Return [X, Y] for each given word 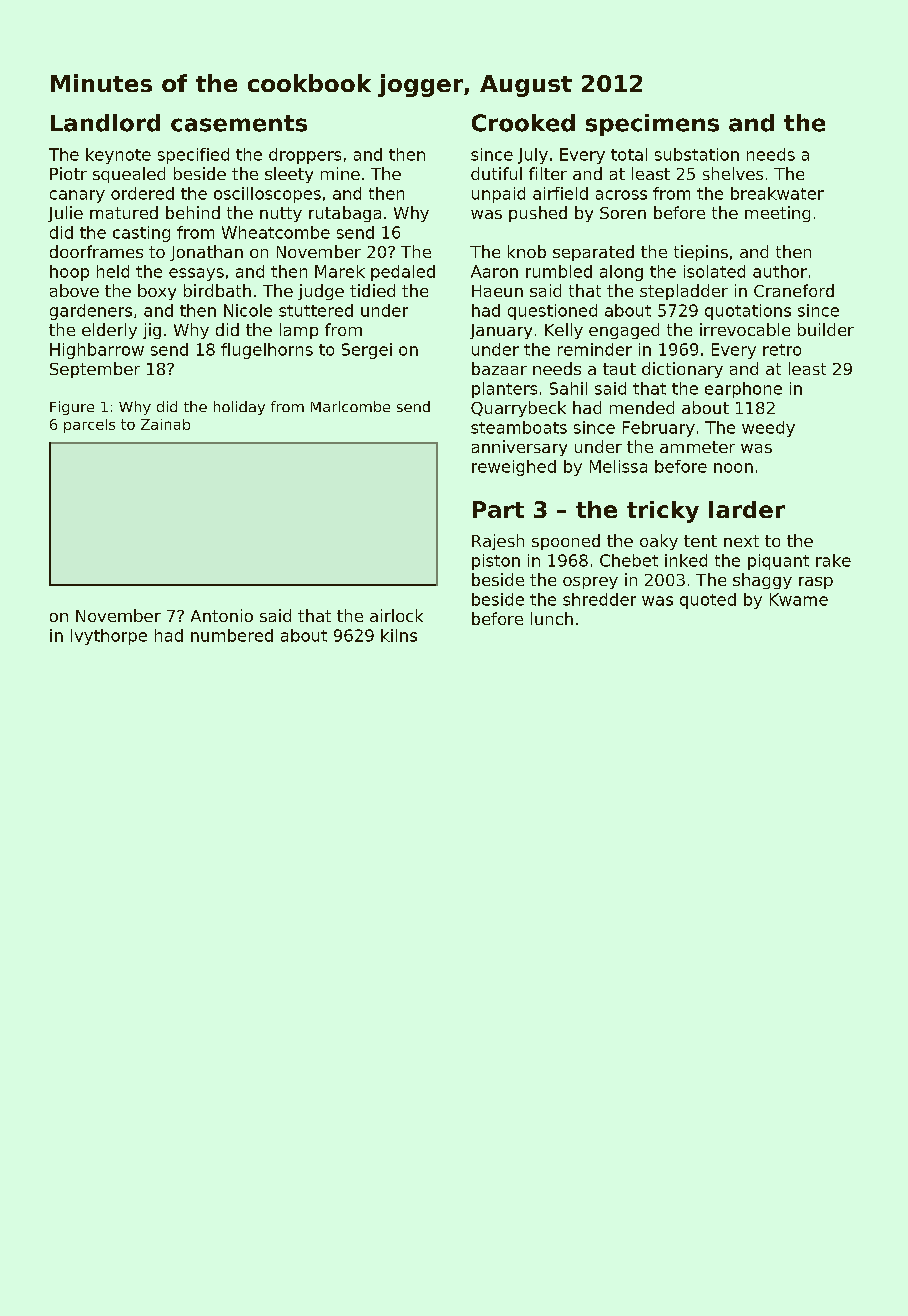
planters [504, 390]
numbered [232, 635]
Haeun [497, 291]
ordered [142, 193]
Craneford [794, 290]
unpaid [498, 195]
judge [321, 292]
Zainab [165, 424]
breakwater [777, 193]
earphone [743, 390]
